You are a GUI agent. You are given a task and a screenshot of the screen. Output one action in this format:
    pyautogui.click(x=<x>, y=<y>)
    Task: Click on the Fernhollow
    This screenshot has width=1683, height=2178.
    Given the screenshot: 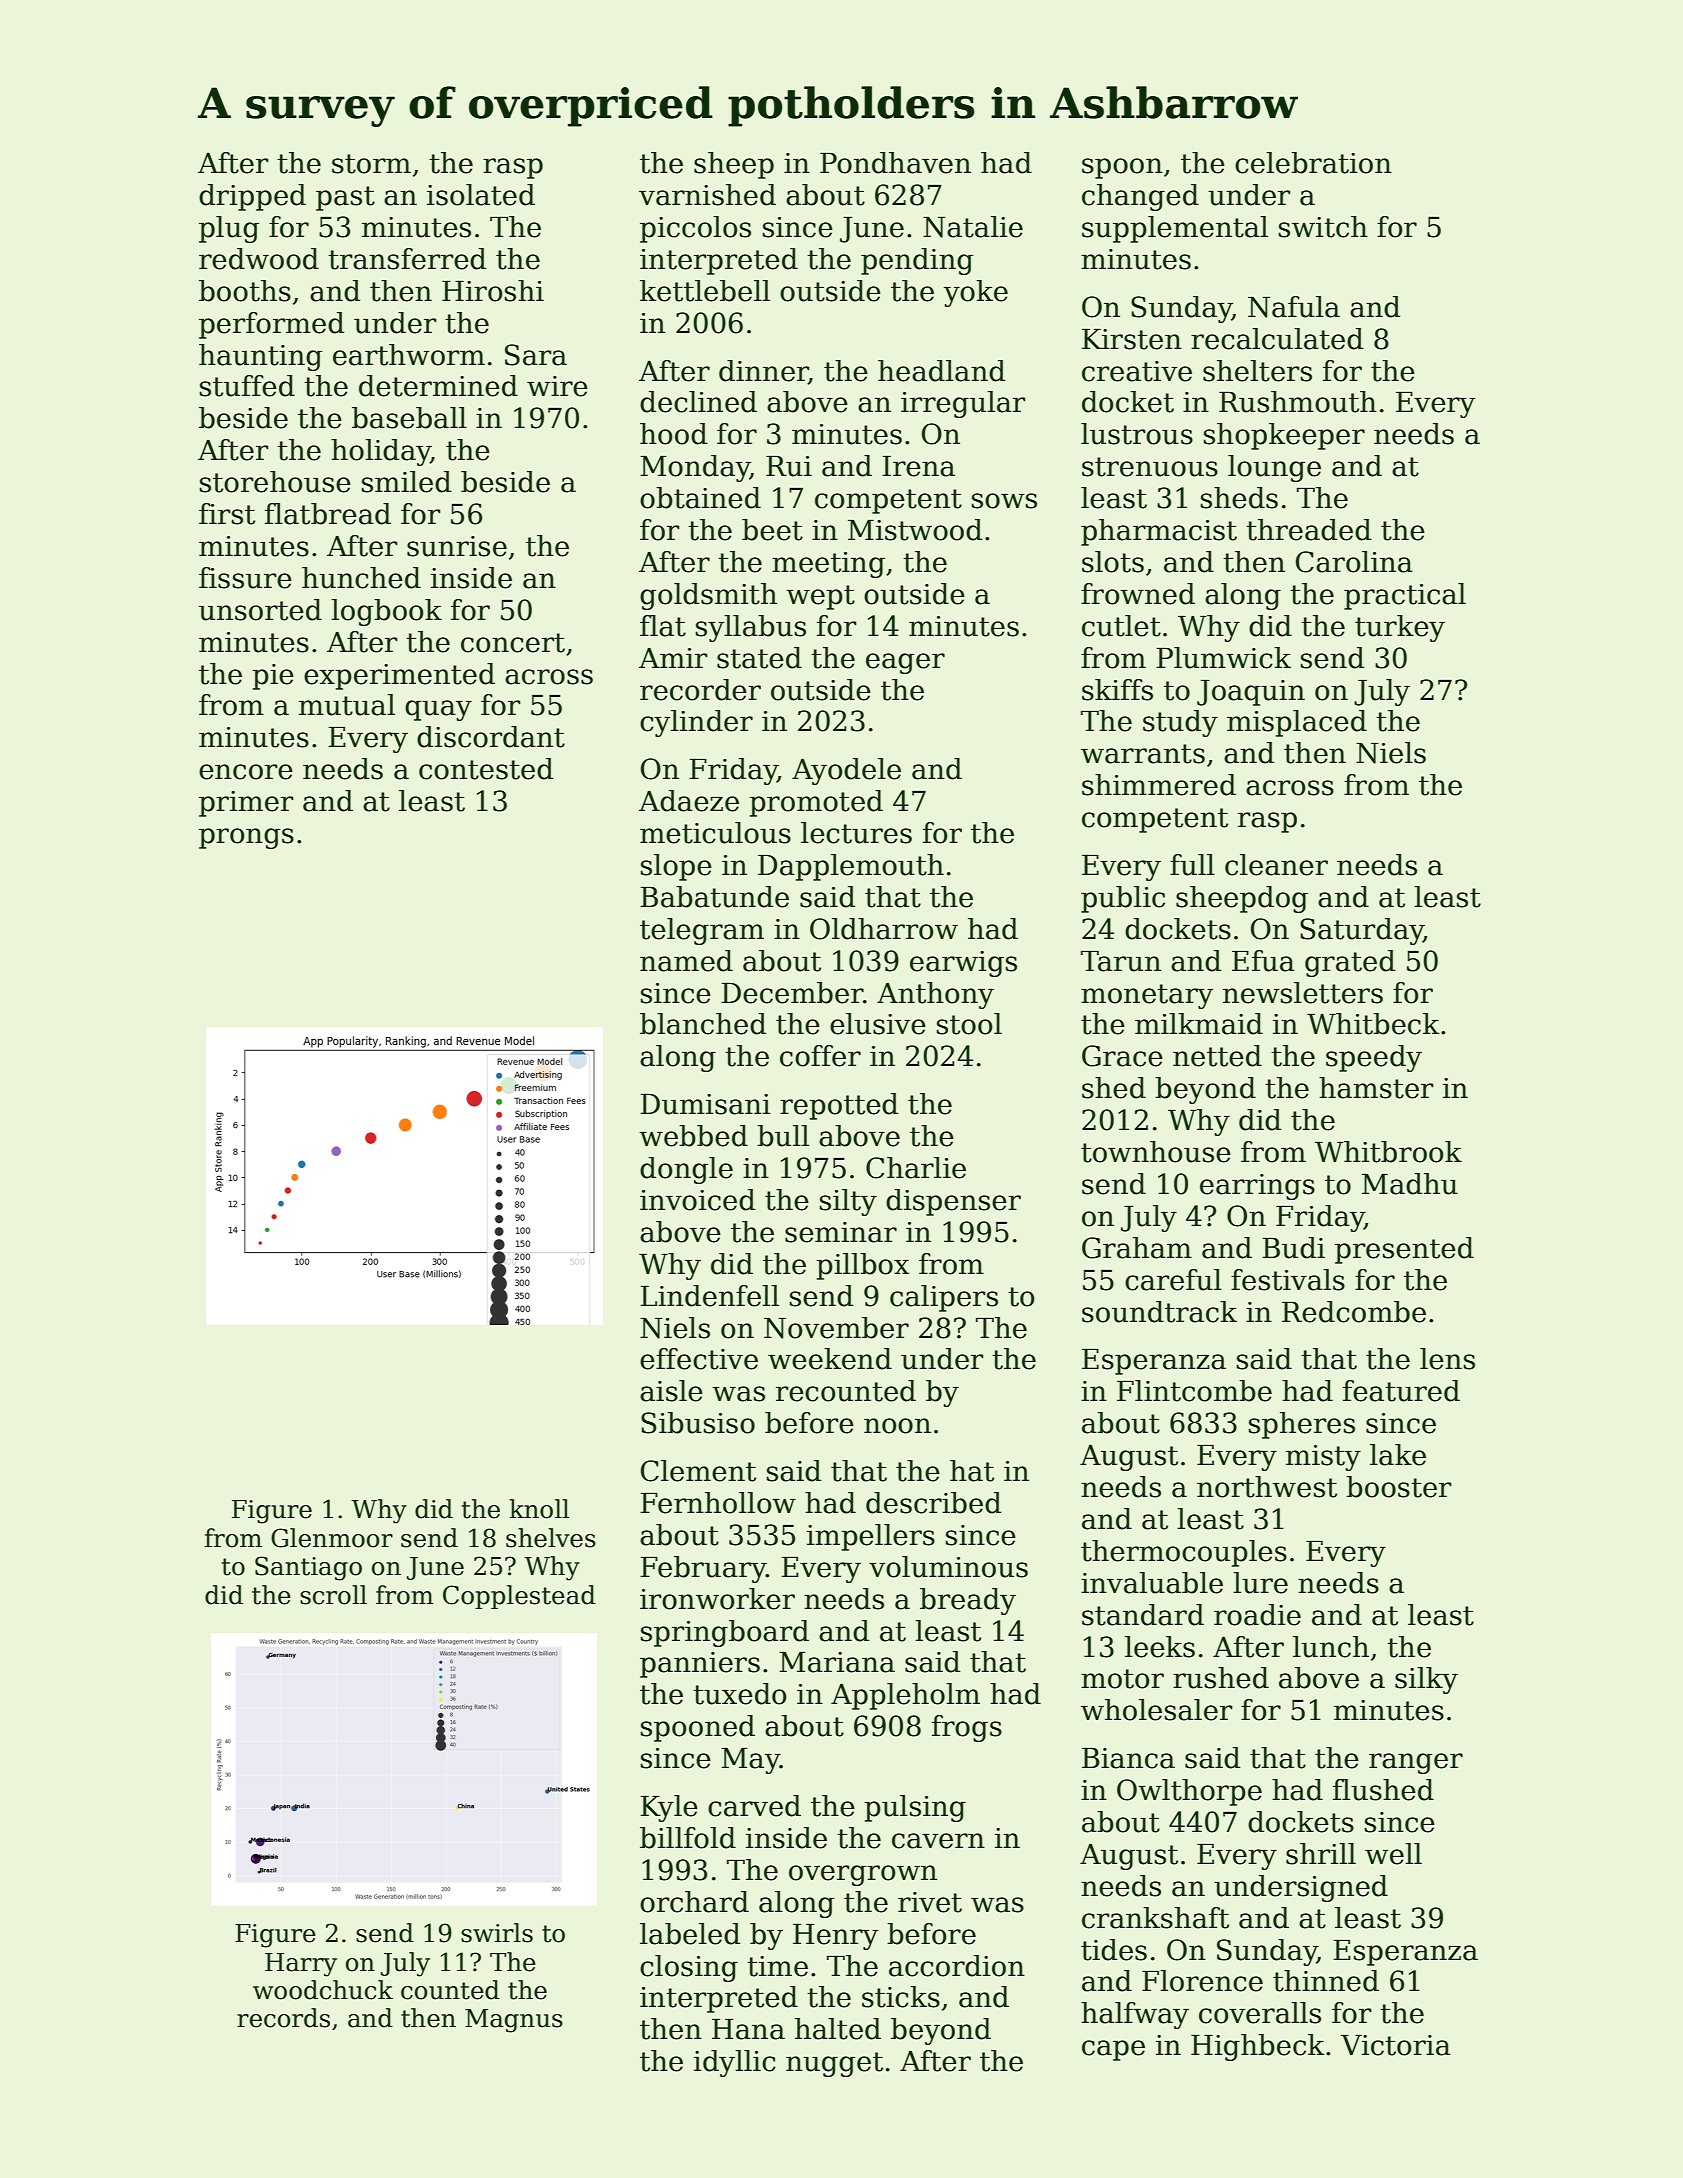 What is the action you would take?
    pyautogui.click(x=718, y=1503)
